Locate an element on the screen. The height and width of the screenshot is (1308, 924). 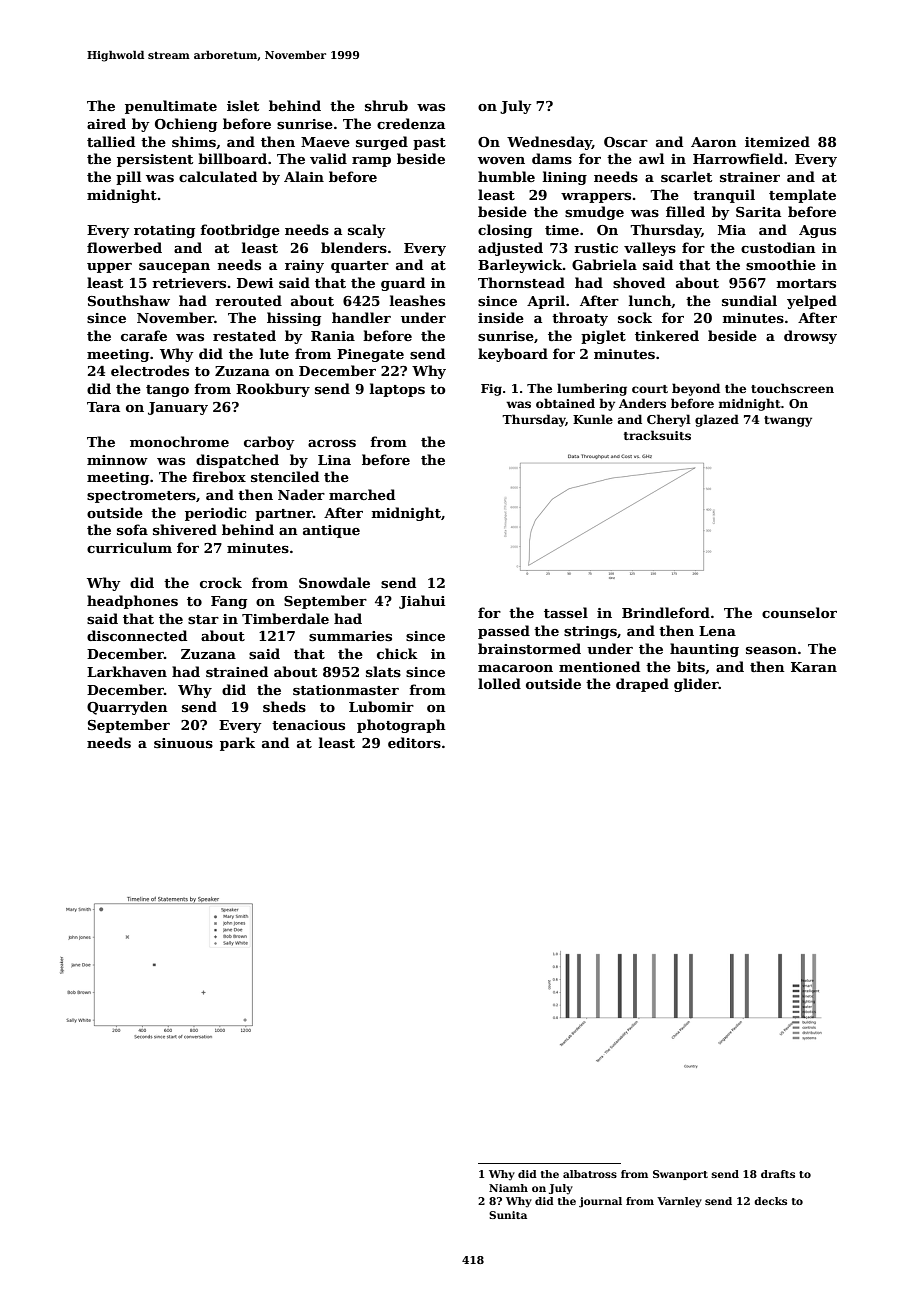
Quarryden is located at coordinates (127, 708).
